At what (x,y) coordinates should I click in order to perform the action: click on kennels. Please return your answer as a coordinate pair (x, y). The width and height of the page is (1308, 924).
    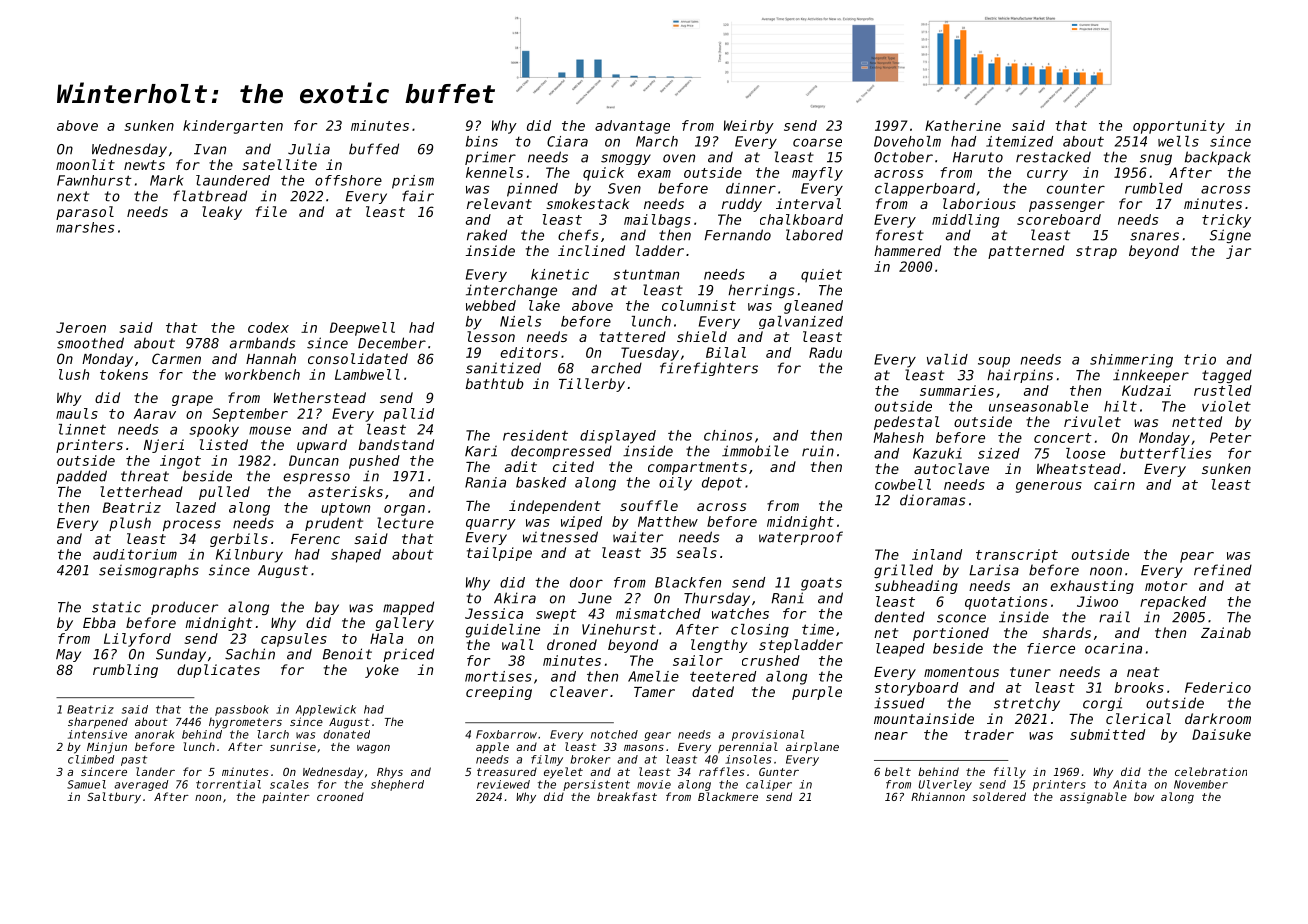
    Looking at the image, I should click on (494, 172).
